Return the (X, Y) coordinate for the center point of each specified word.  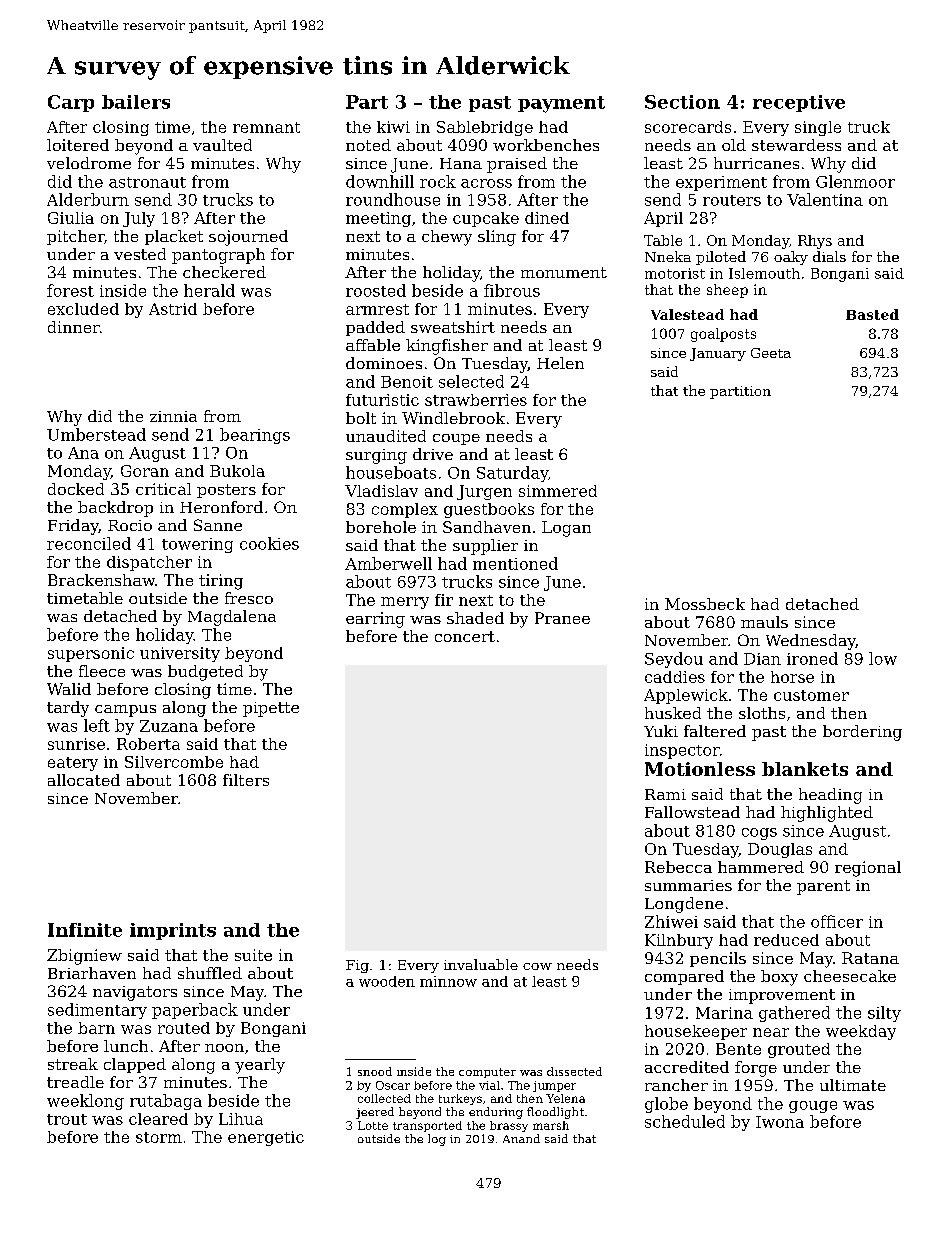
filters (246, 780)
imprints (173, 931)
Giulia (71, 218)
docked (76, 489)
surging (376, 456)
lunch (126, 1046)
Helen (560, 363)
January (718, 354)
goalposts (723, 335)
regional (868, 869)
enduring (496, 1113)
